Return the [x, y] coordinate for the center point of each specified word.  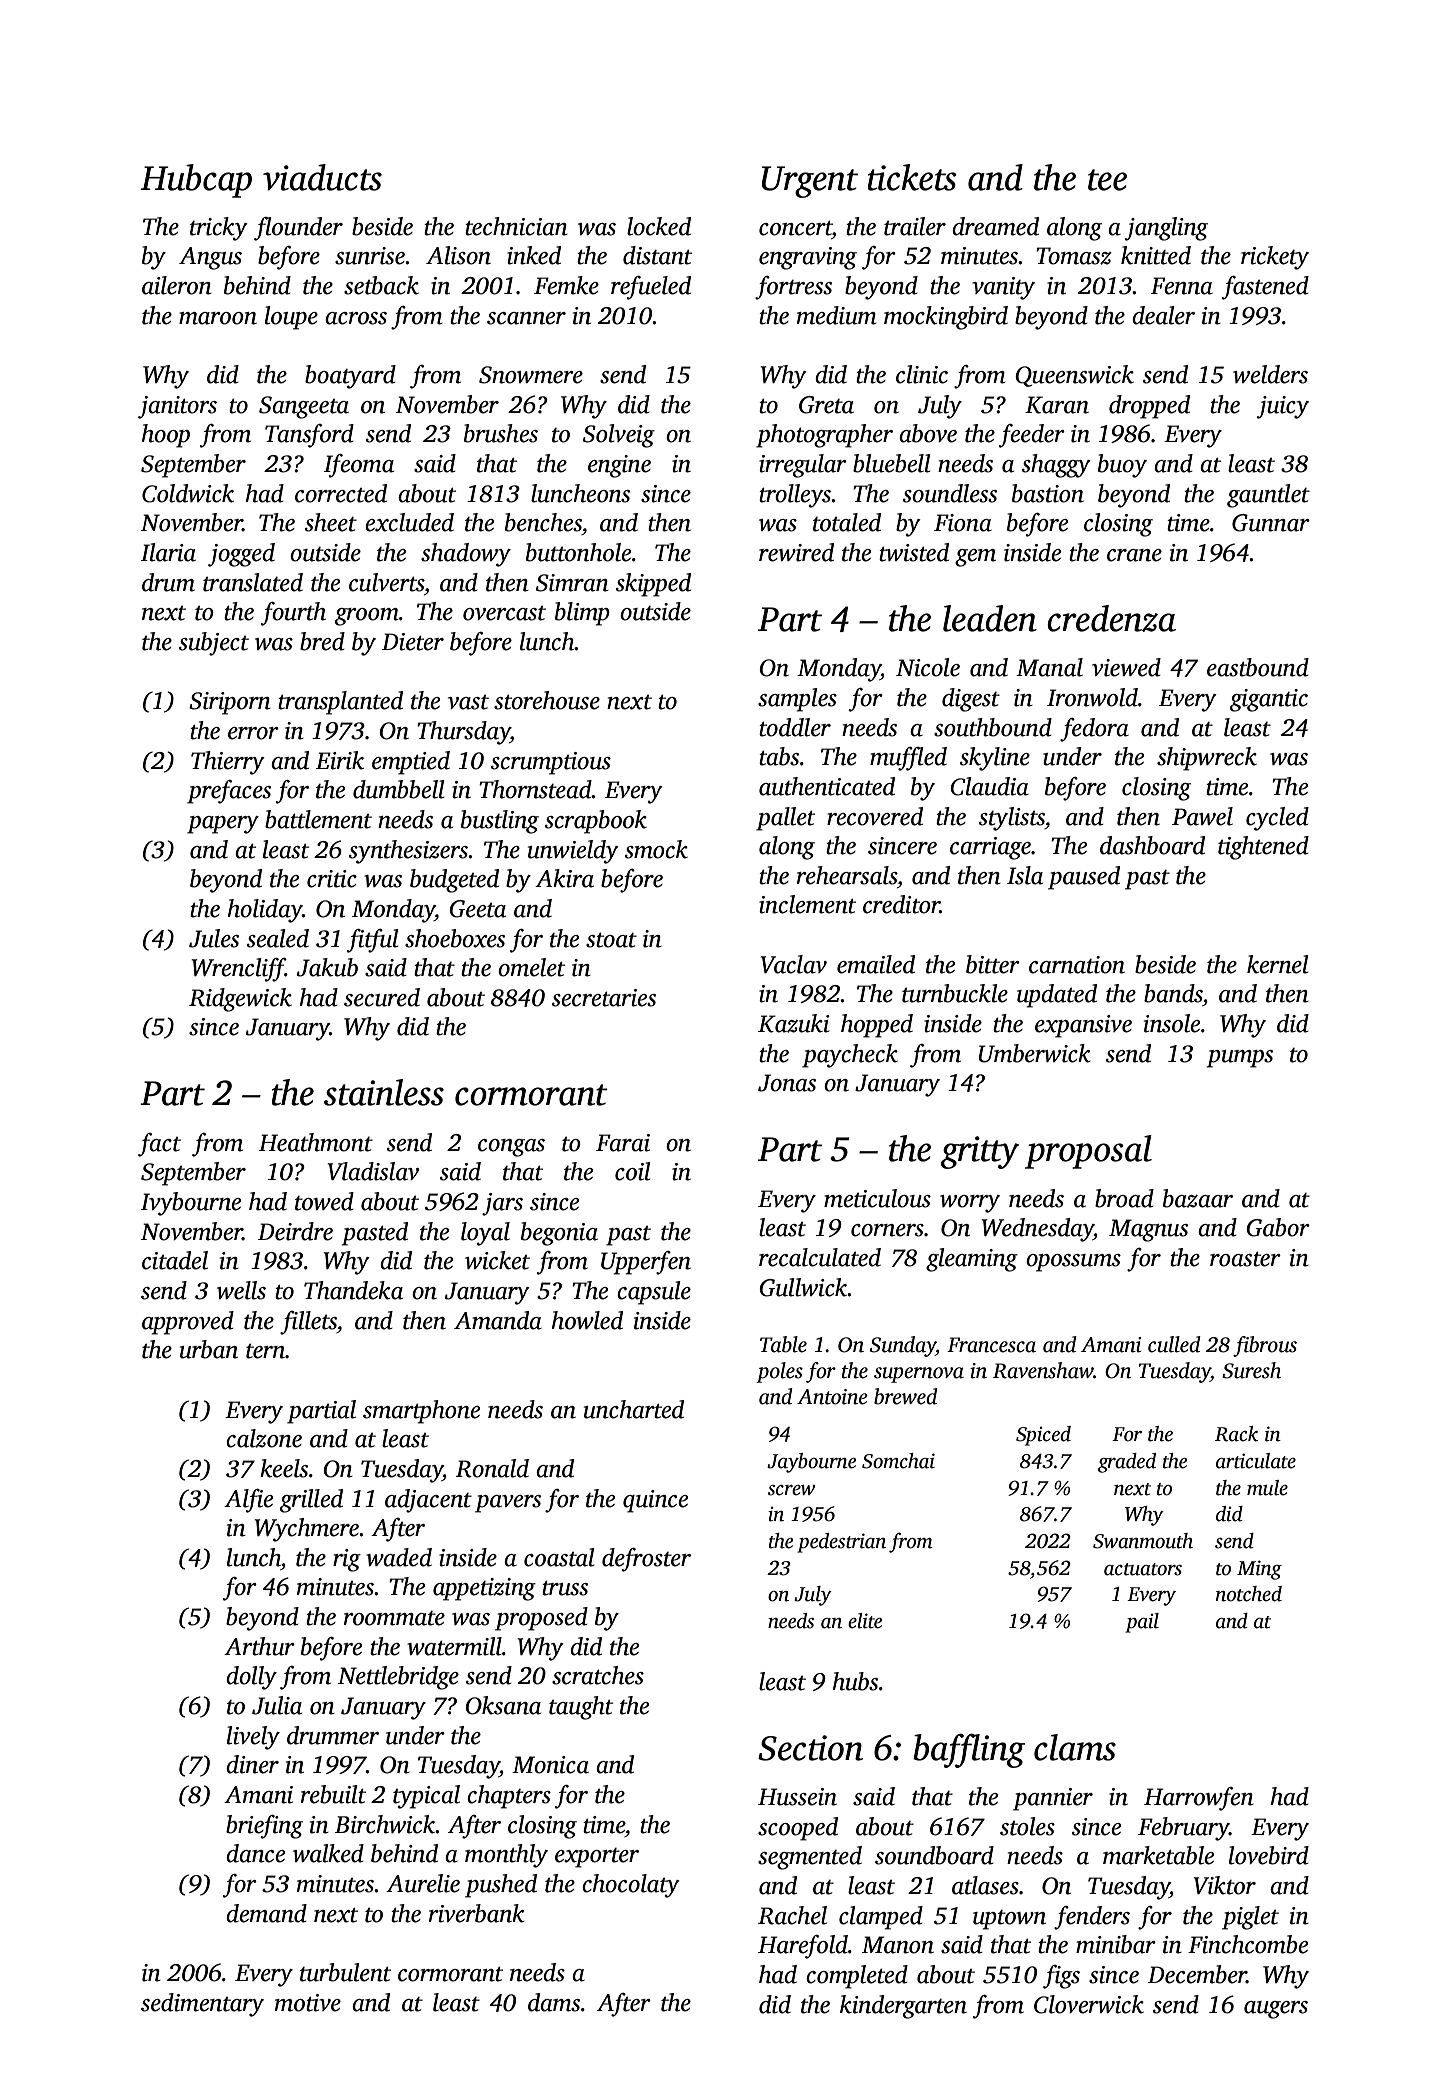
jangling [1166, 229]
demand [266, 1913]
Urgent [810, 182]
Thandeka [353, 1290]
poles [779, 1372]
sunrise [370, 256]
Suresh [1251, 1370]
